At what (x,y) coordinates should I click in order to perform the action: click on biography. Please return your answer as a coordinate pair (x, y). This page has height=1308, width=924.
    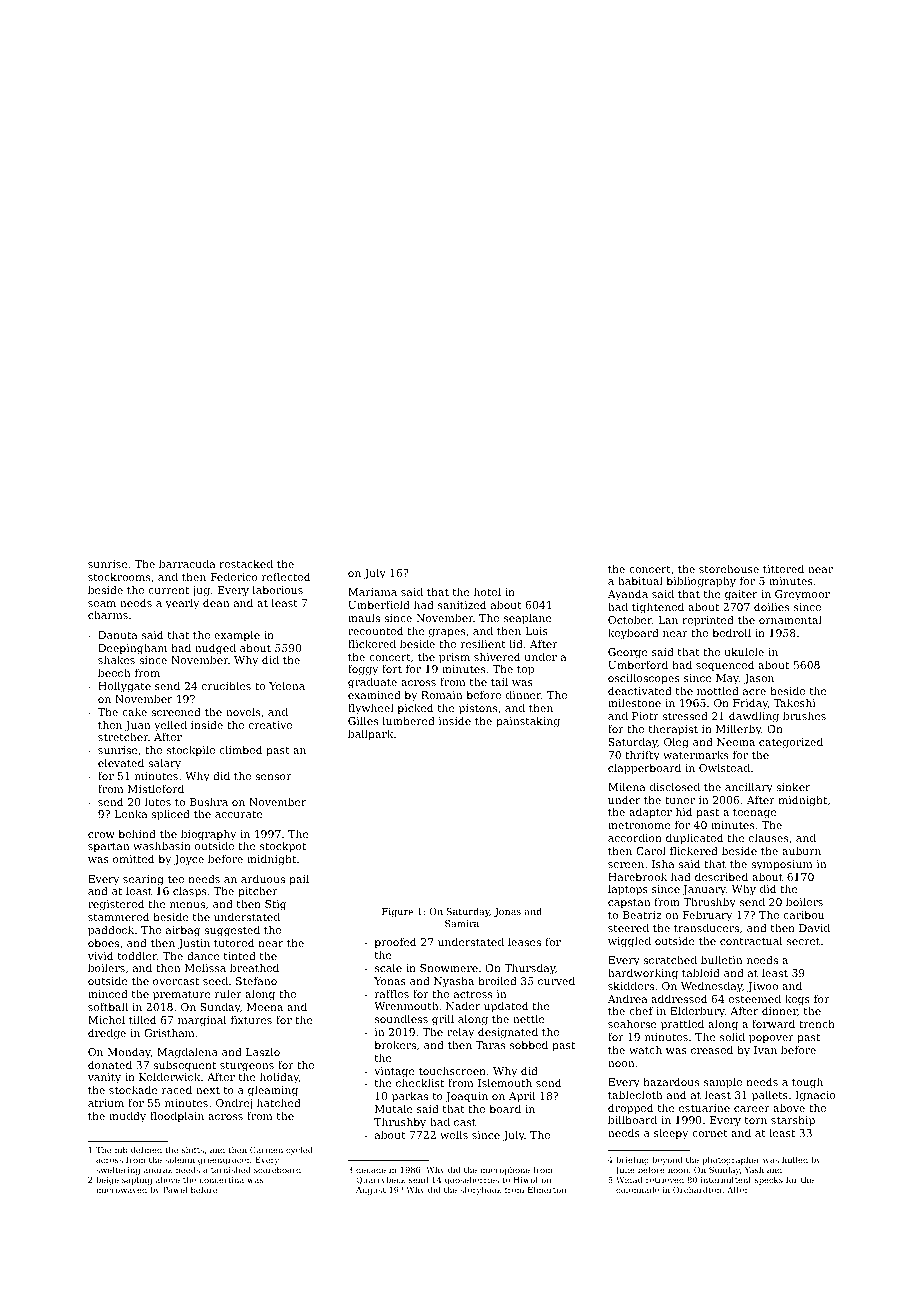
    Looking at the image, I should click on (208, 835).
